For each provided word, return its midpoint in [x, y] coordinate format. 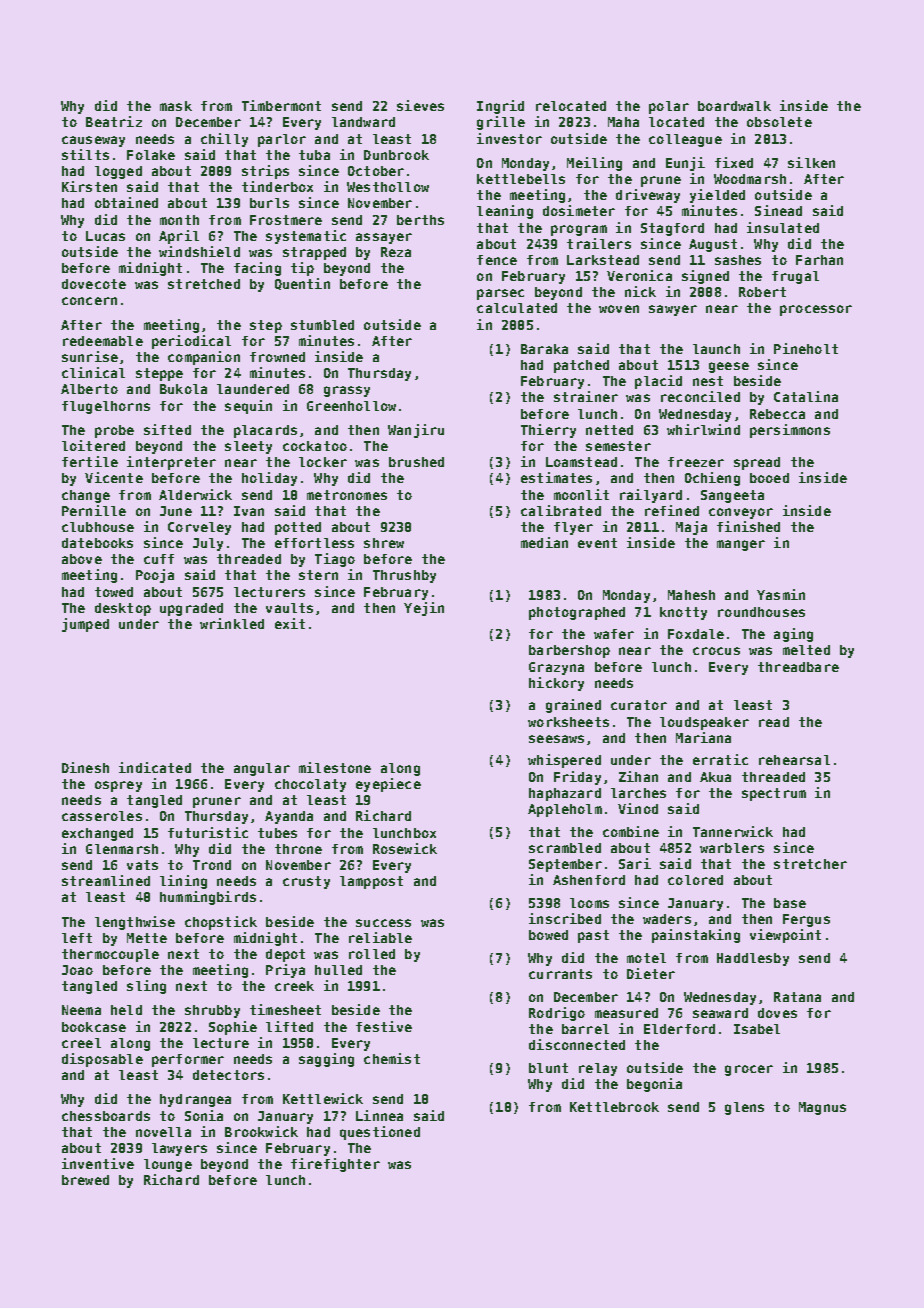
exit [290, 623]
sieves [420, 105]
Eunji [685, 164]
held [126, 1010]
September [565, 865]
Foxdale [696, 634]
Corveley [199, 528]
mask [176, 106]
